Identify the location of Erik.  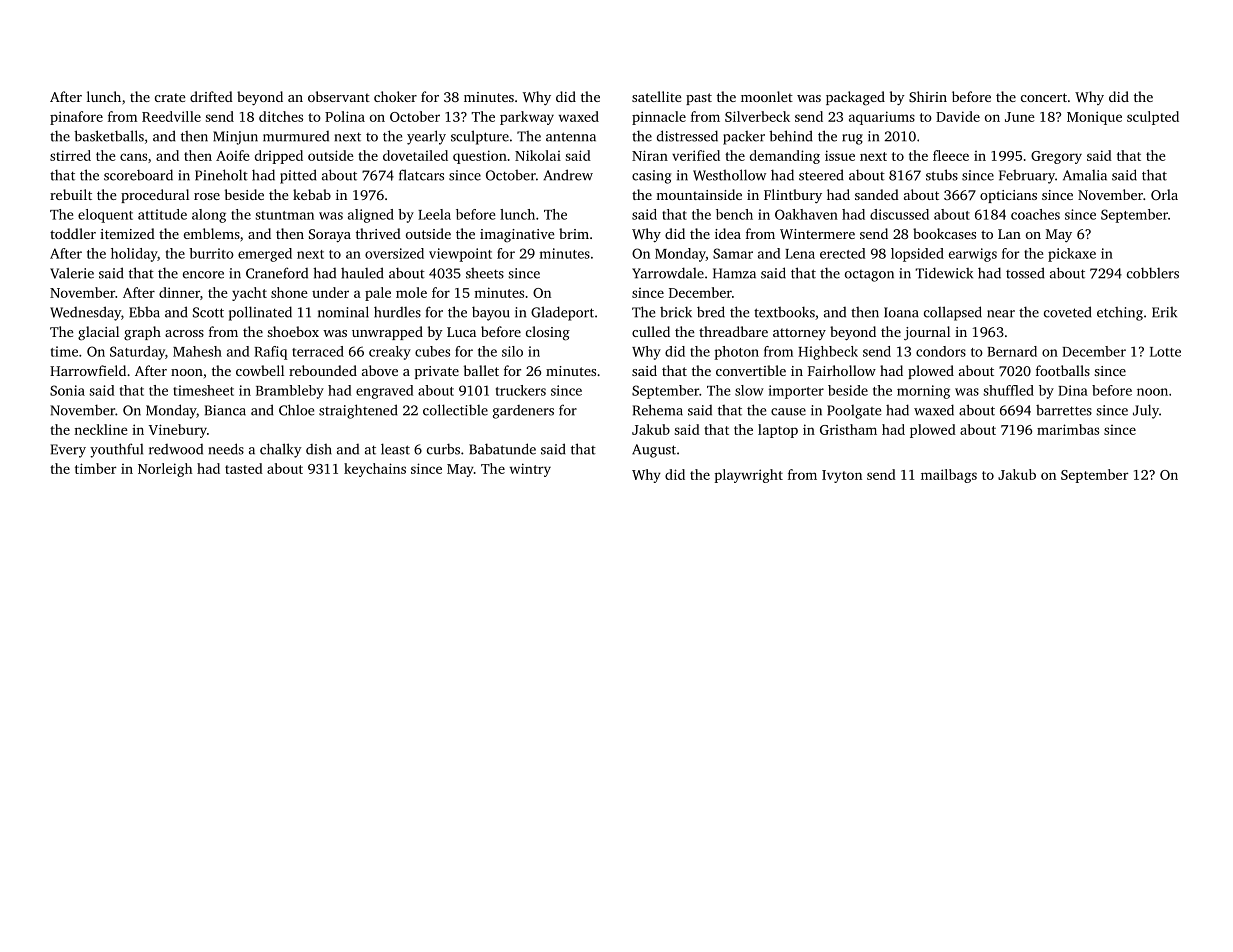
(1164, 312).
